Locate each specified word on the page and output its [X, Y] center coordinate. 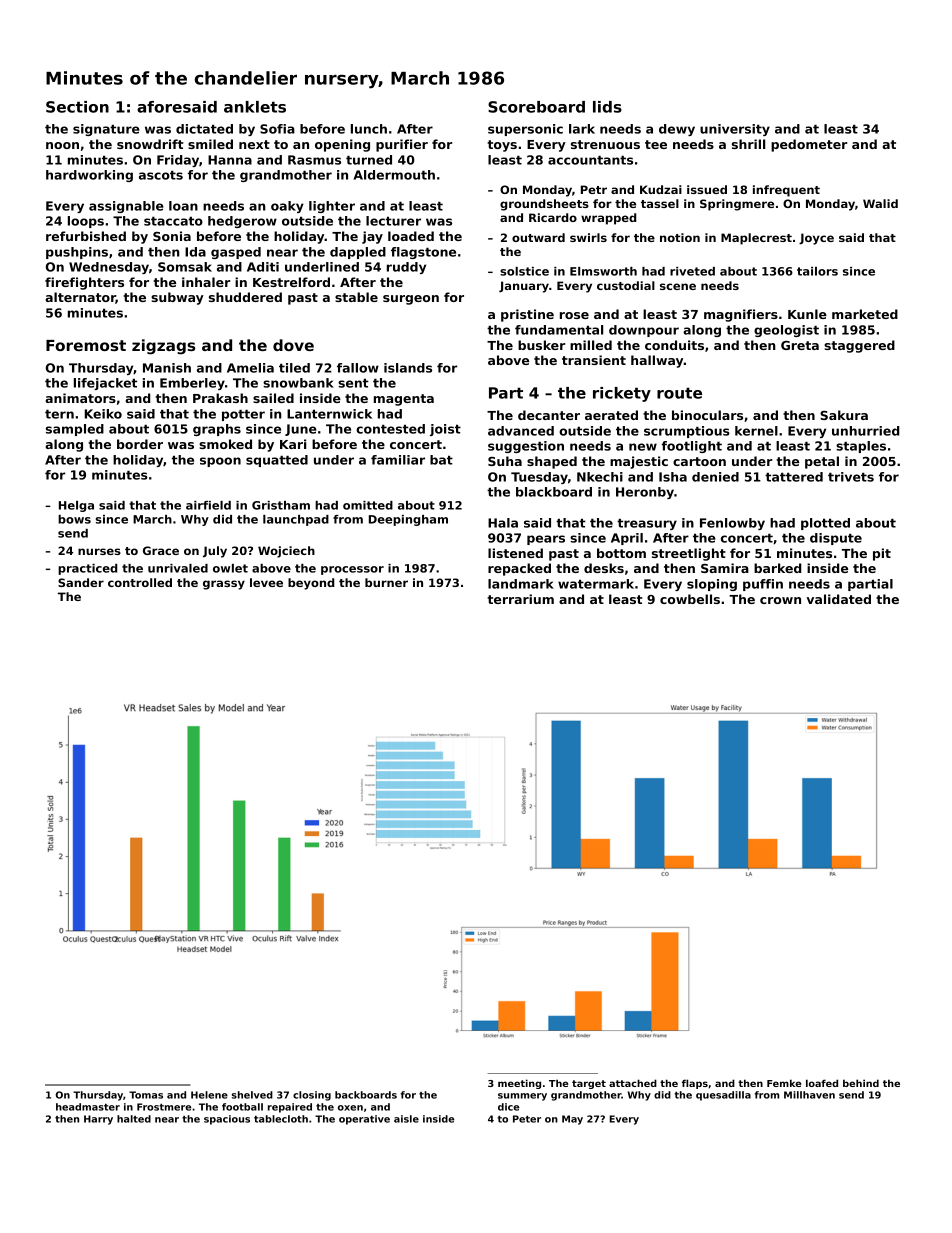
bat [441, 460]
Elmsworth [603, 271]
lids [607, 107]
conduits [674, 345]
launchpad [296, 520]
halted [134, 1119]
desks [604, 568]
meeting [519, 1084]
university [735, 130]
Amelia [250, 368]
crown [780, 600]
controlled [140, 582]
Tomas [146, 1095]
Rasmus [314, 160]
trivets [851, 477]
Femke [784, 1083]
